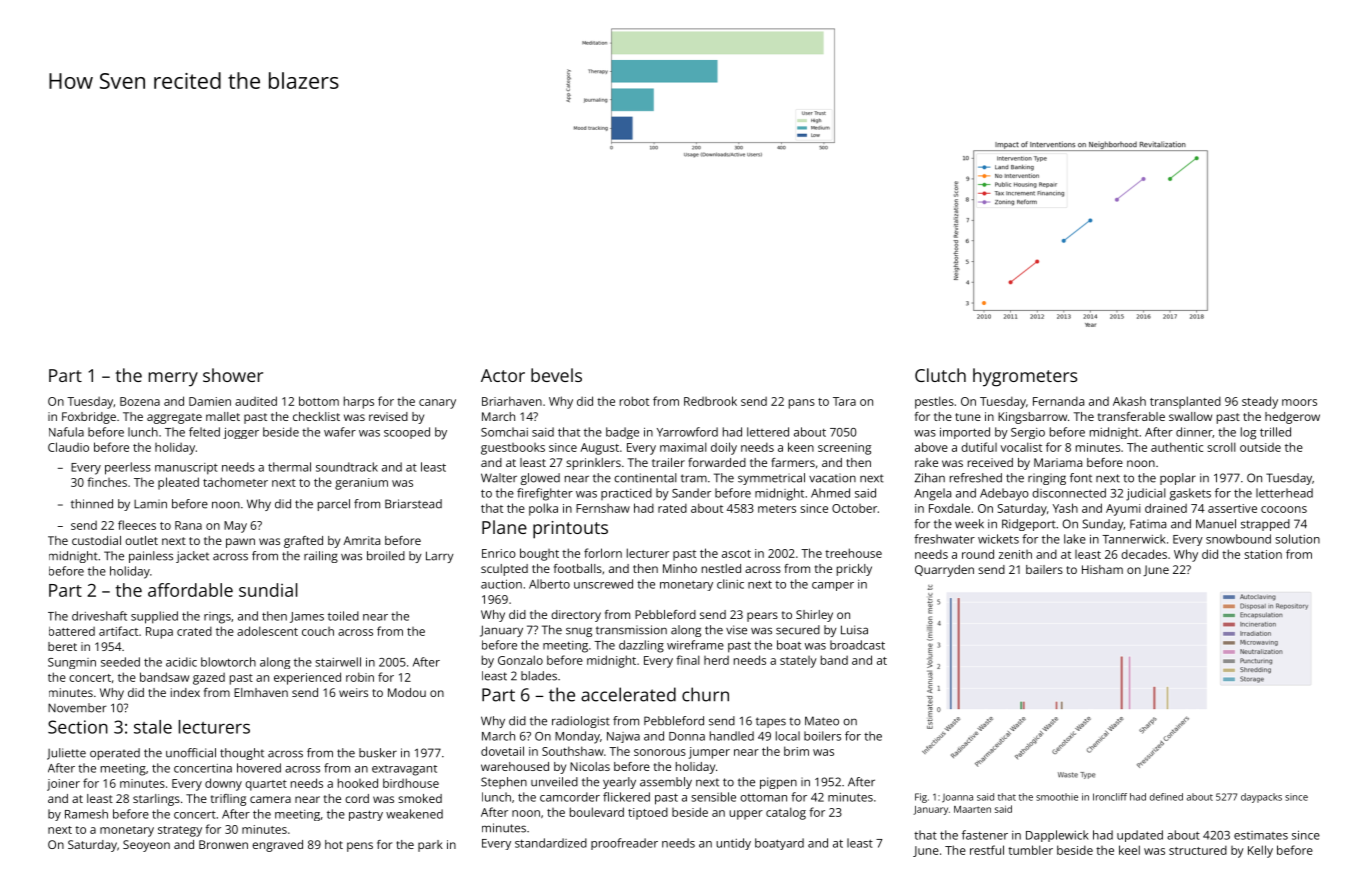 The width and height of the document is (1372, 887). I want to click on churn, so click(705, 694).
